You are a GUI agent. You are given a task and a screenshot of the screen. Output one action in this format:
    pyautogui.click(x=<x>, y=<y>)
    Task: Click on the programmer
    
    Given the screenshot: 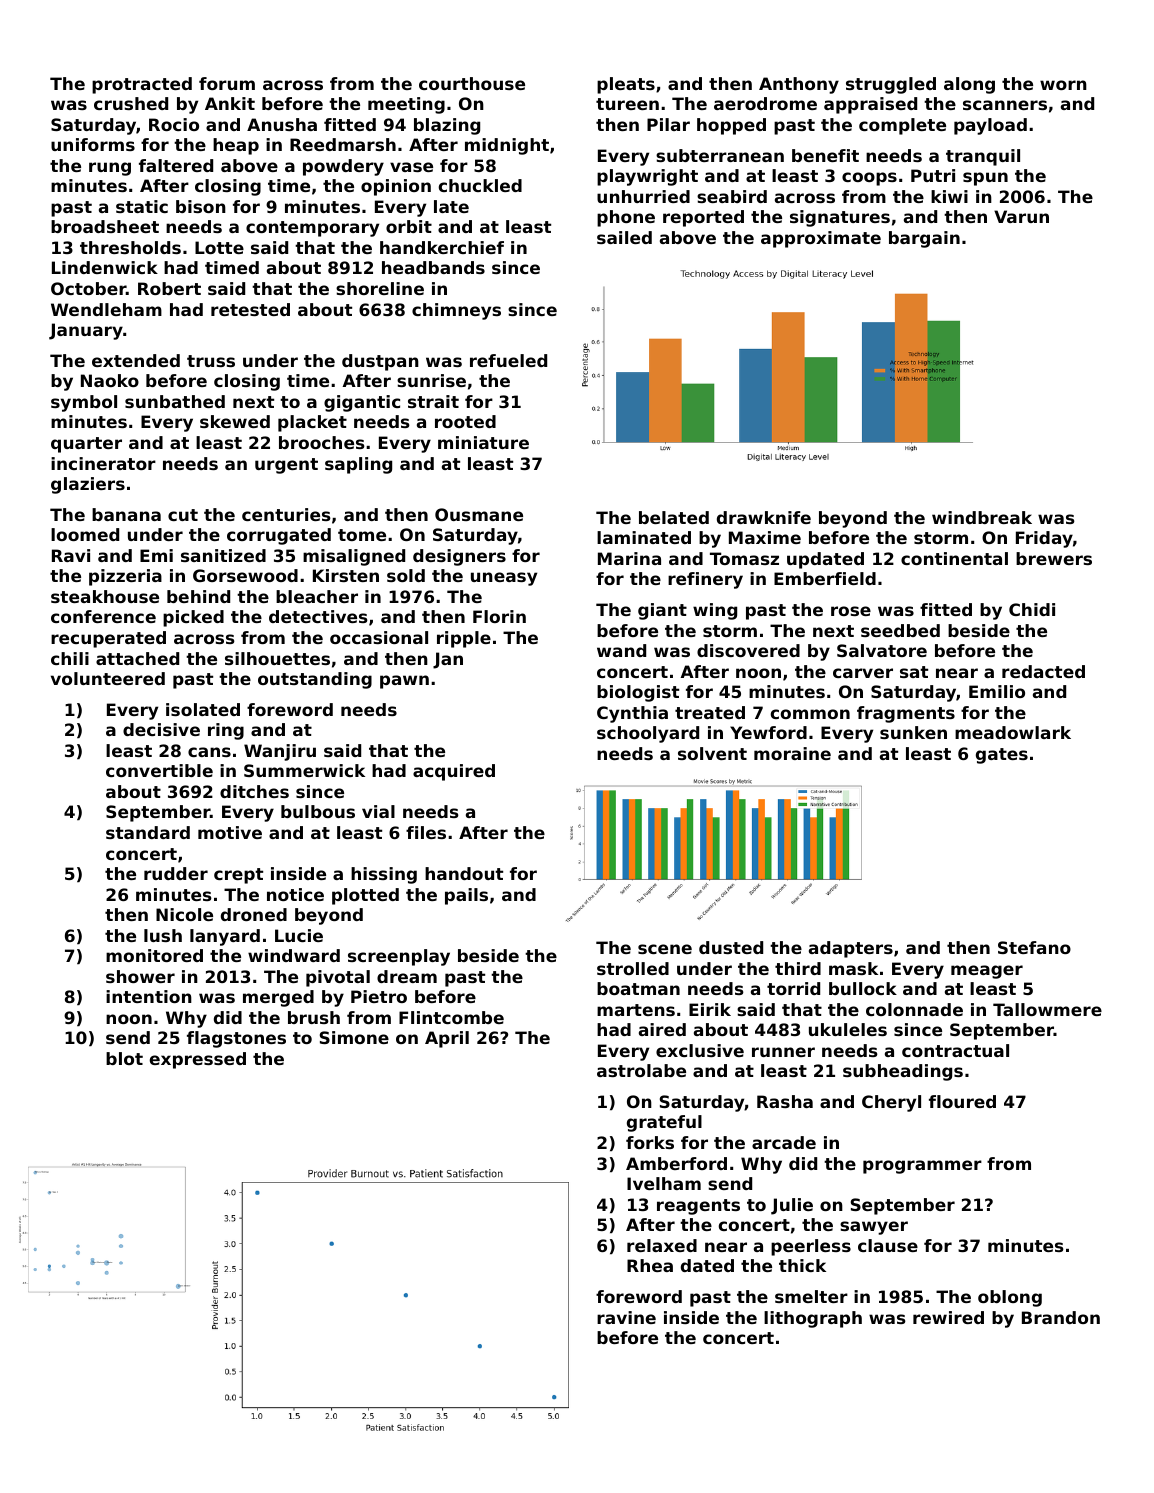 What is the action you would take?
    pyautogui.click(x=922, y=1167)
